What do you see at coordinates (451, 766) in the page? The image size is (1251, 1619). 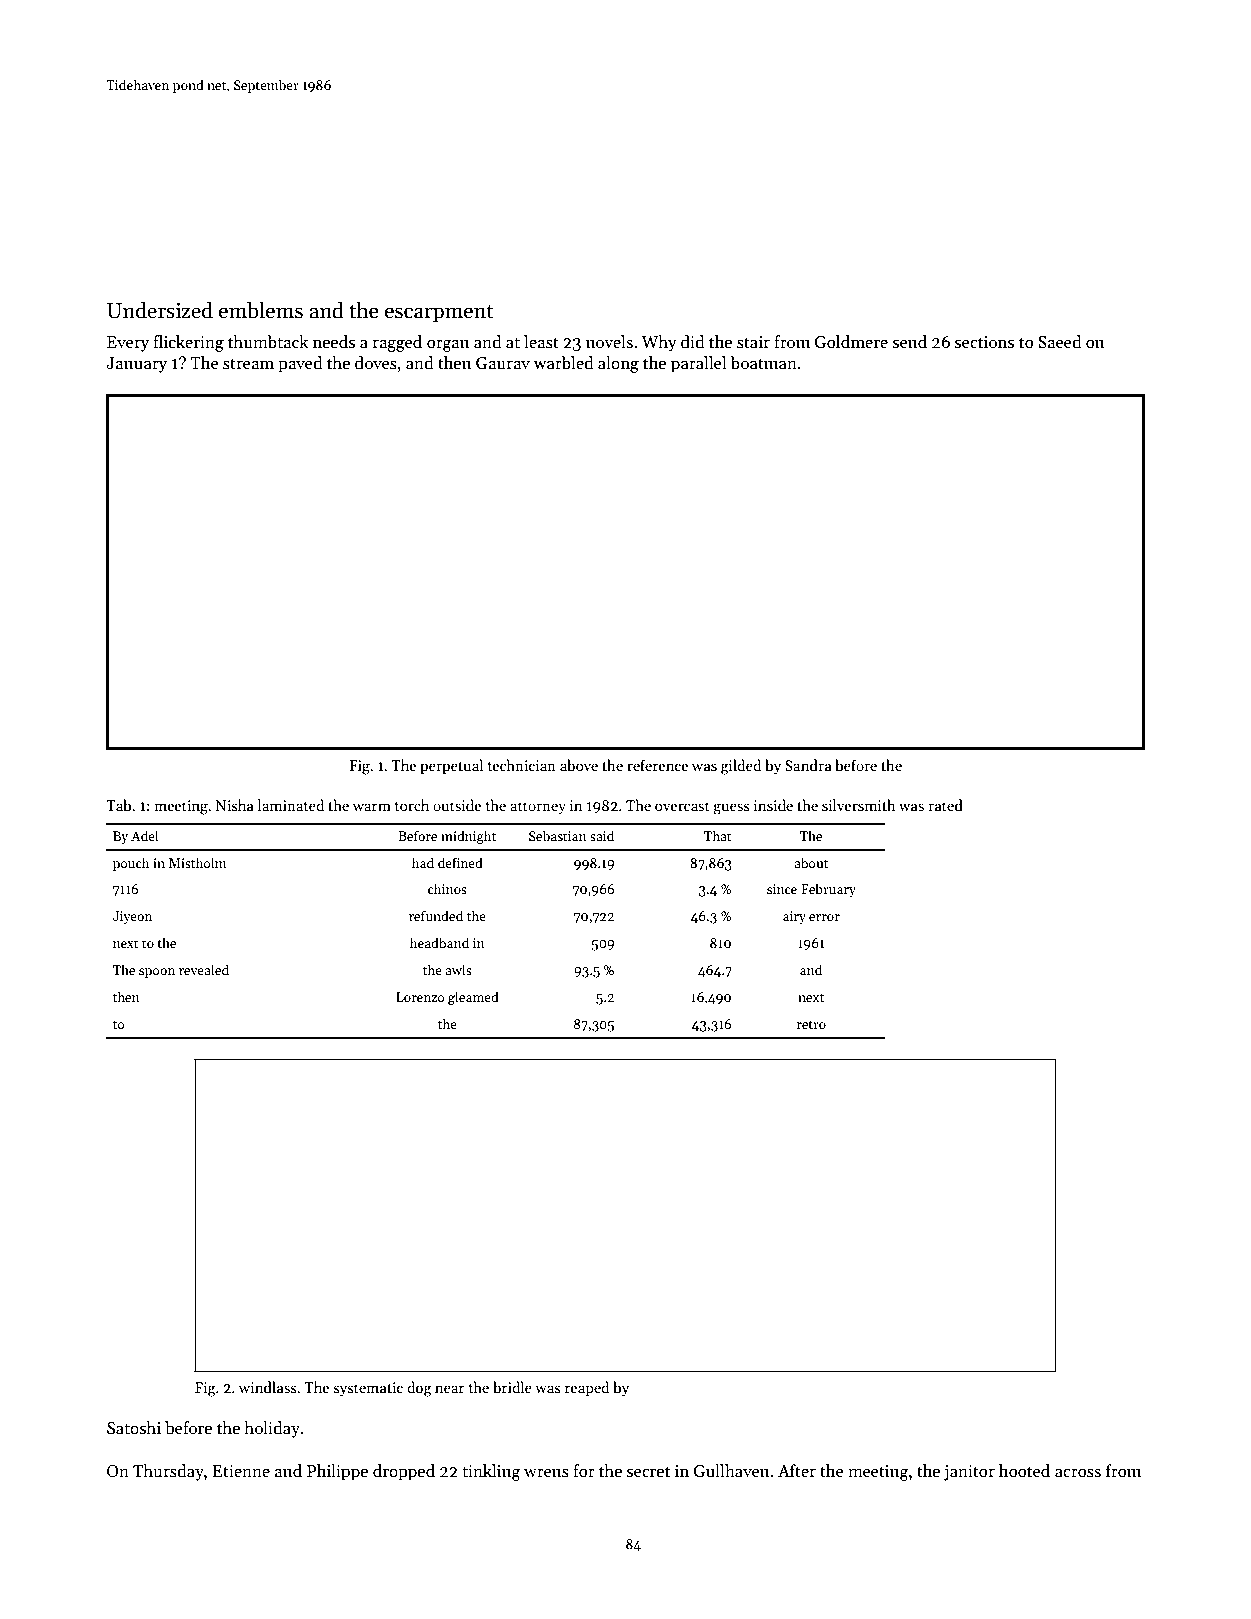 I see `perpetual` at bounding box center [451, 766].
